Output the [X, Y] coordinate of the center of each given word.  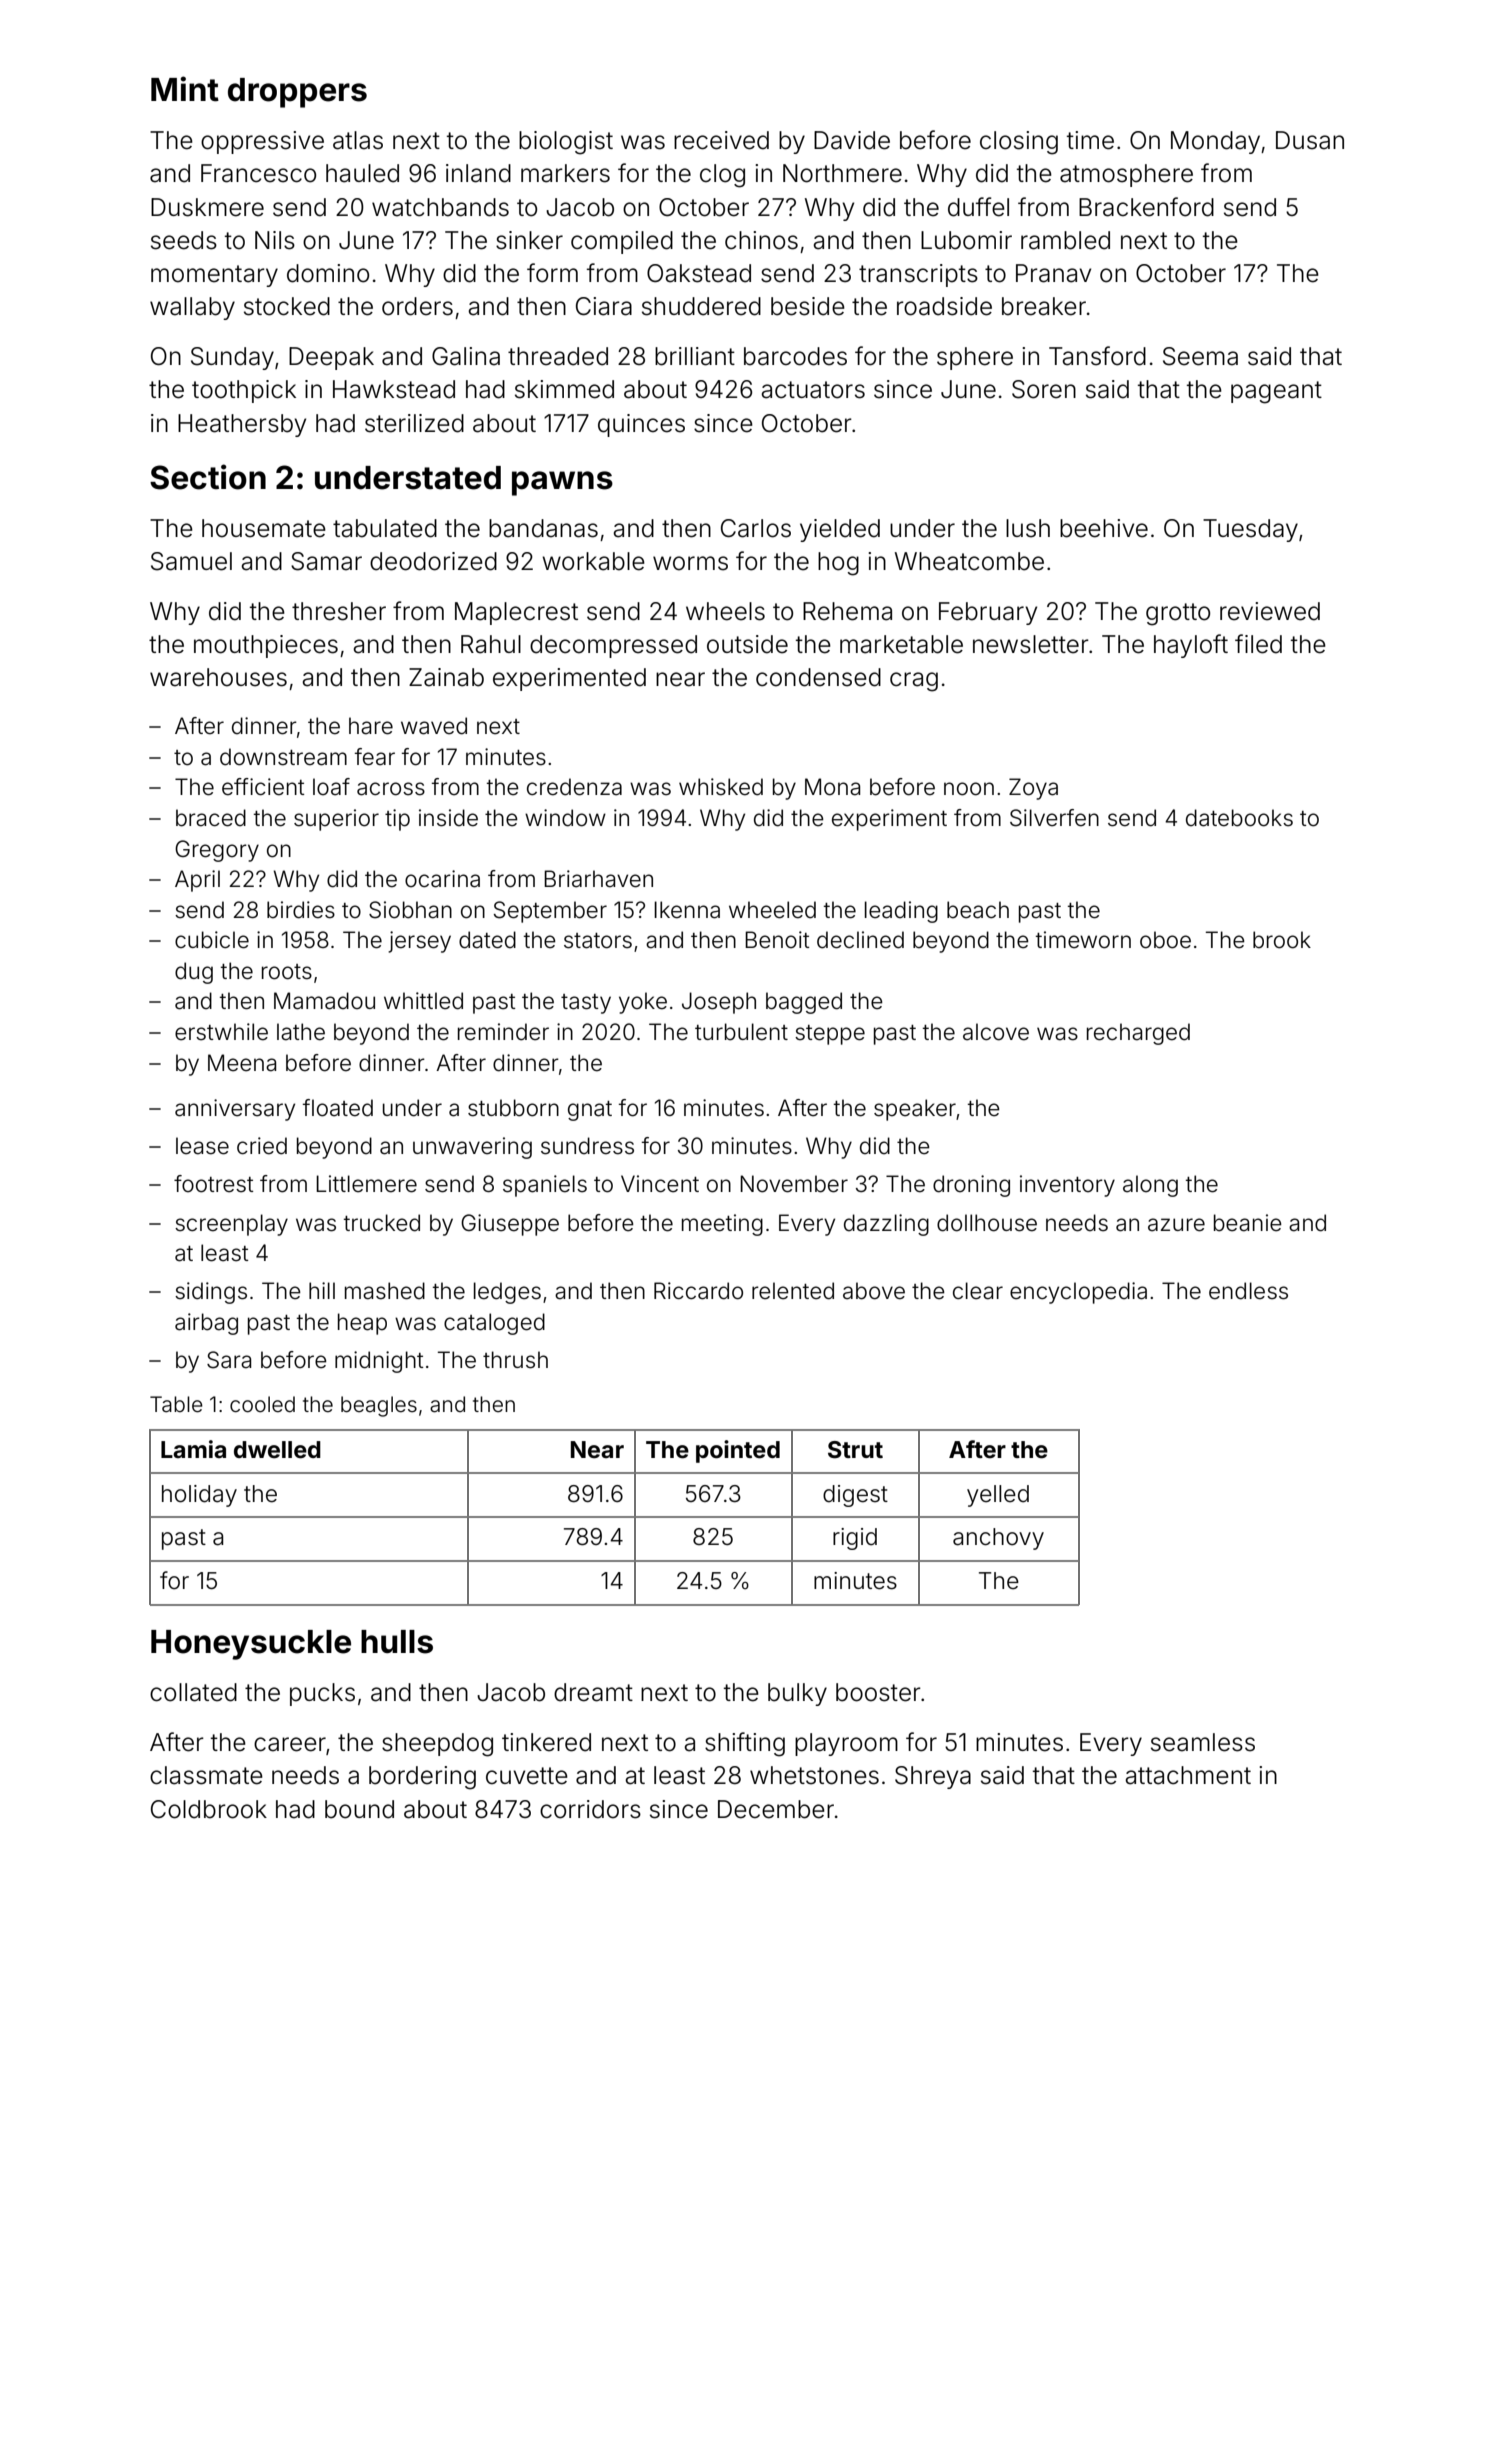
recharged [1138, 1034]
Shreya [933, 1777]
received [721, 140]
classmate [206, 1775]
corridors [590, 1809]
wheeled [772, 910]
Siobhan [410, 910]
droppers [297, 93]
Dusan [1310, 140]
